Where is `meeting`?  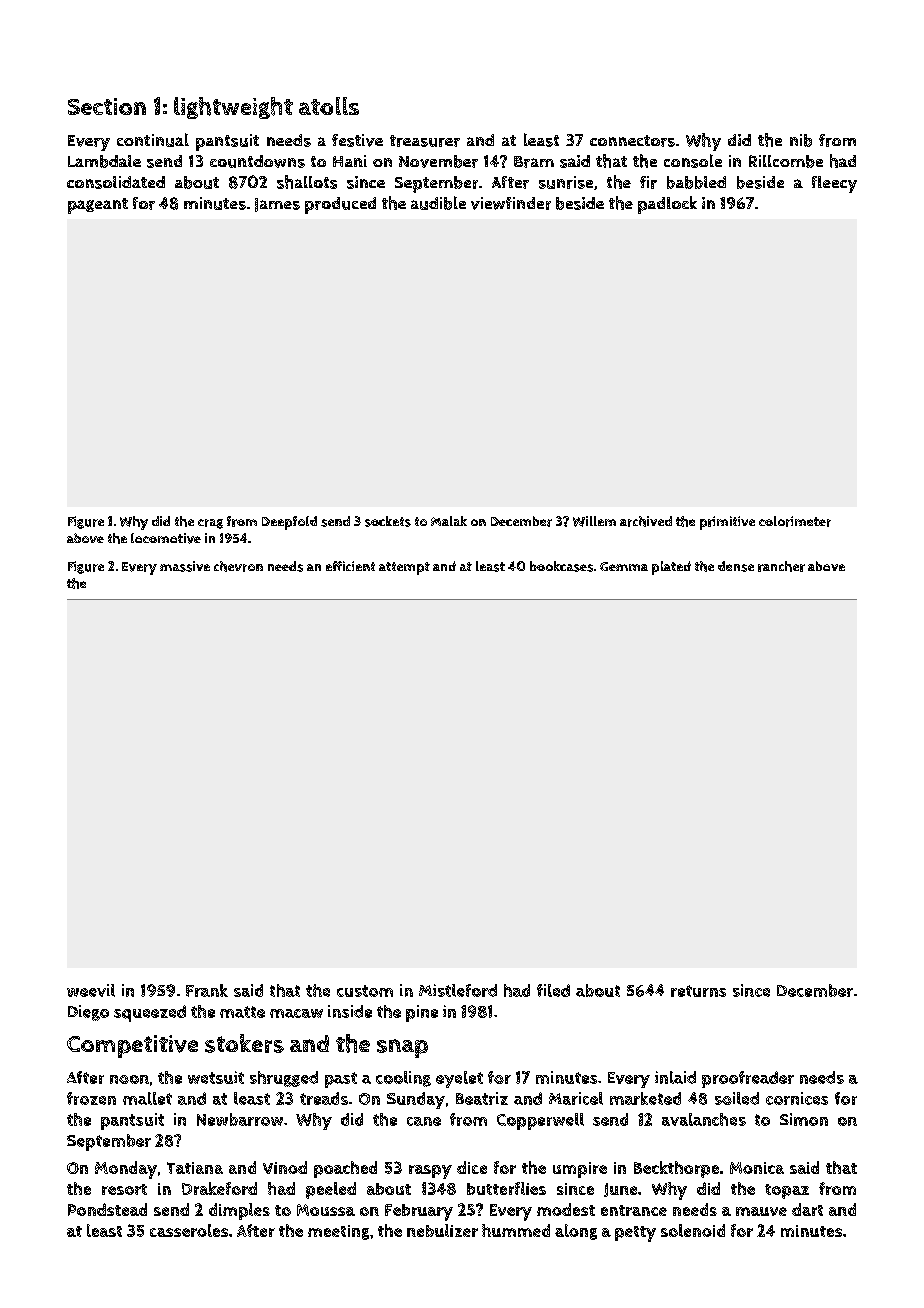
meeting is located at coordinates (338, 1232).
